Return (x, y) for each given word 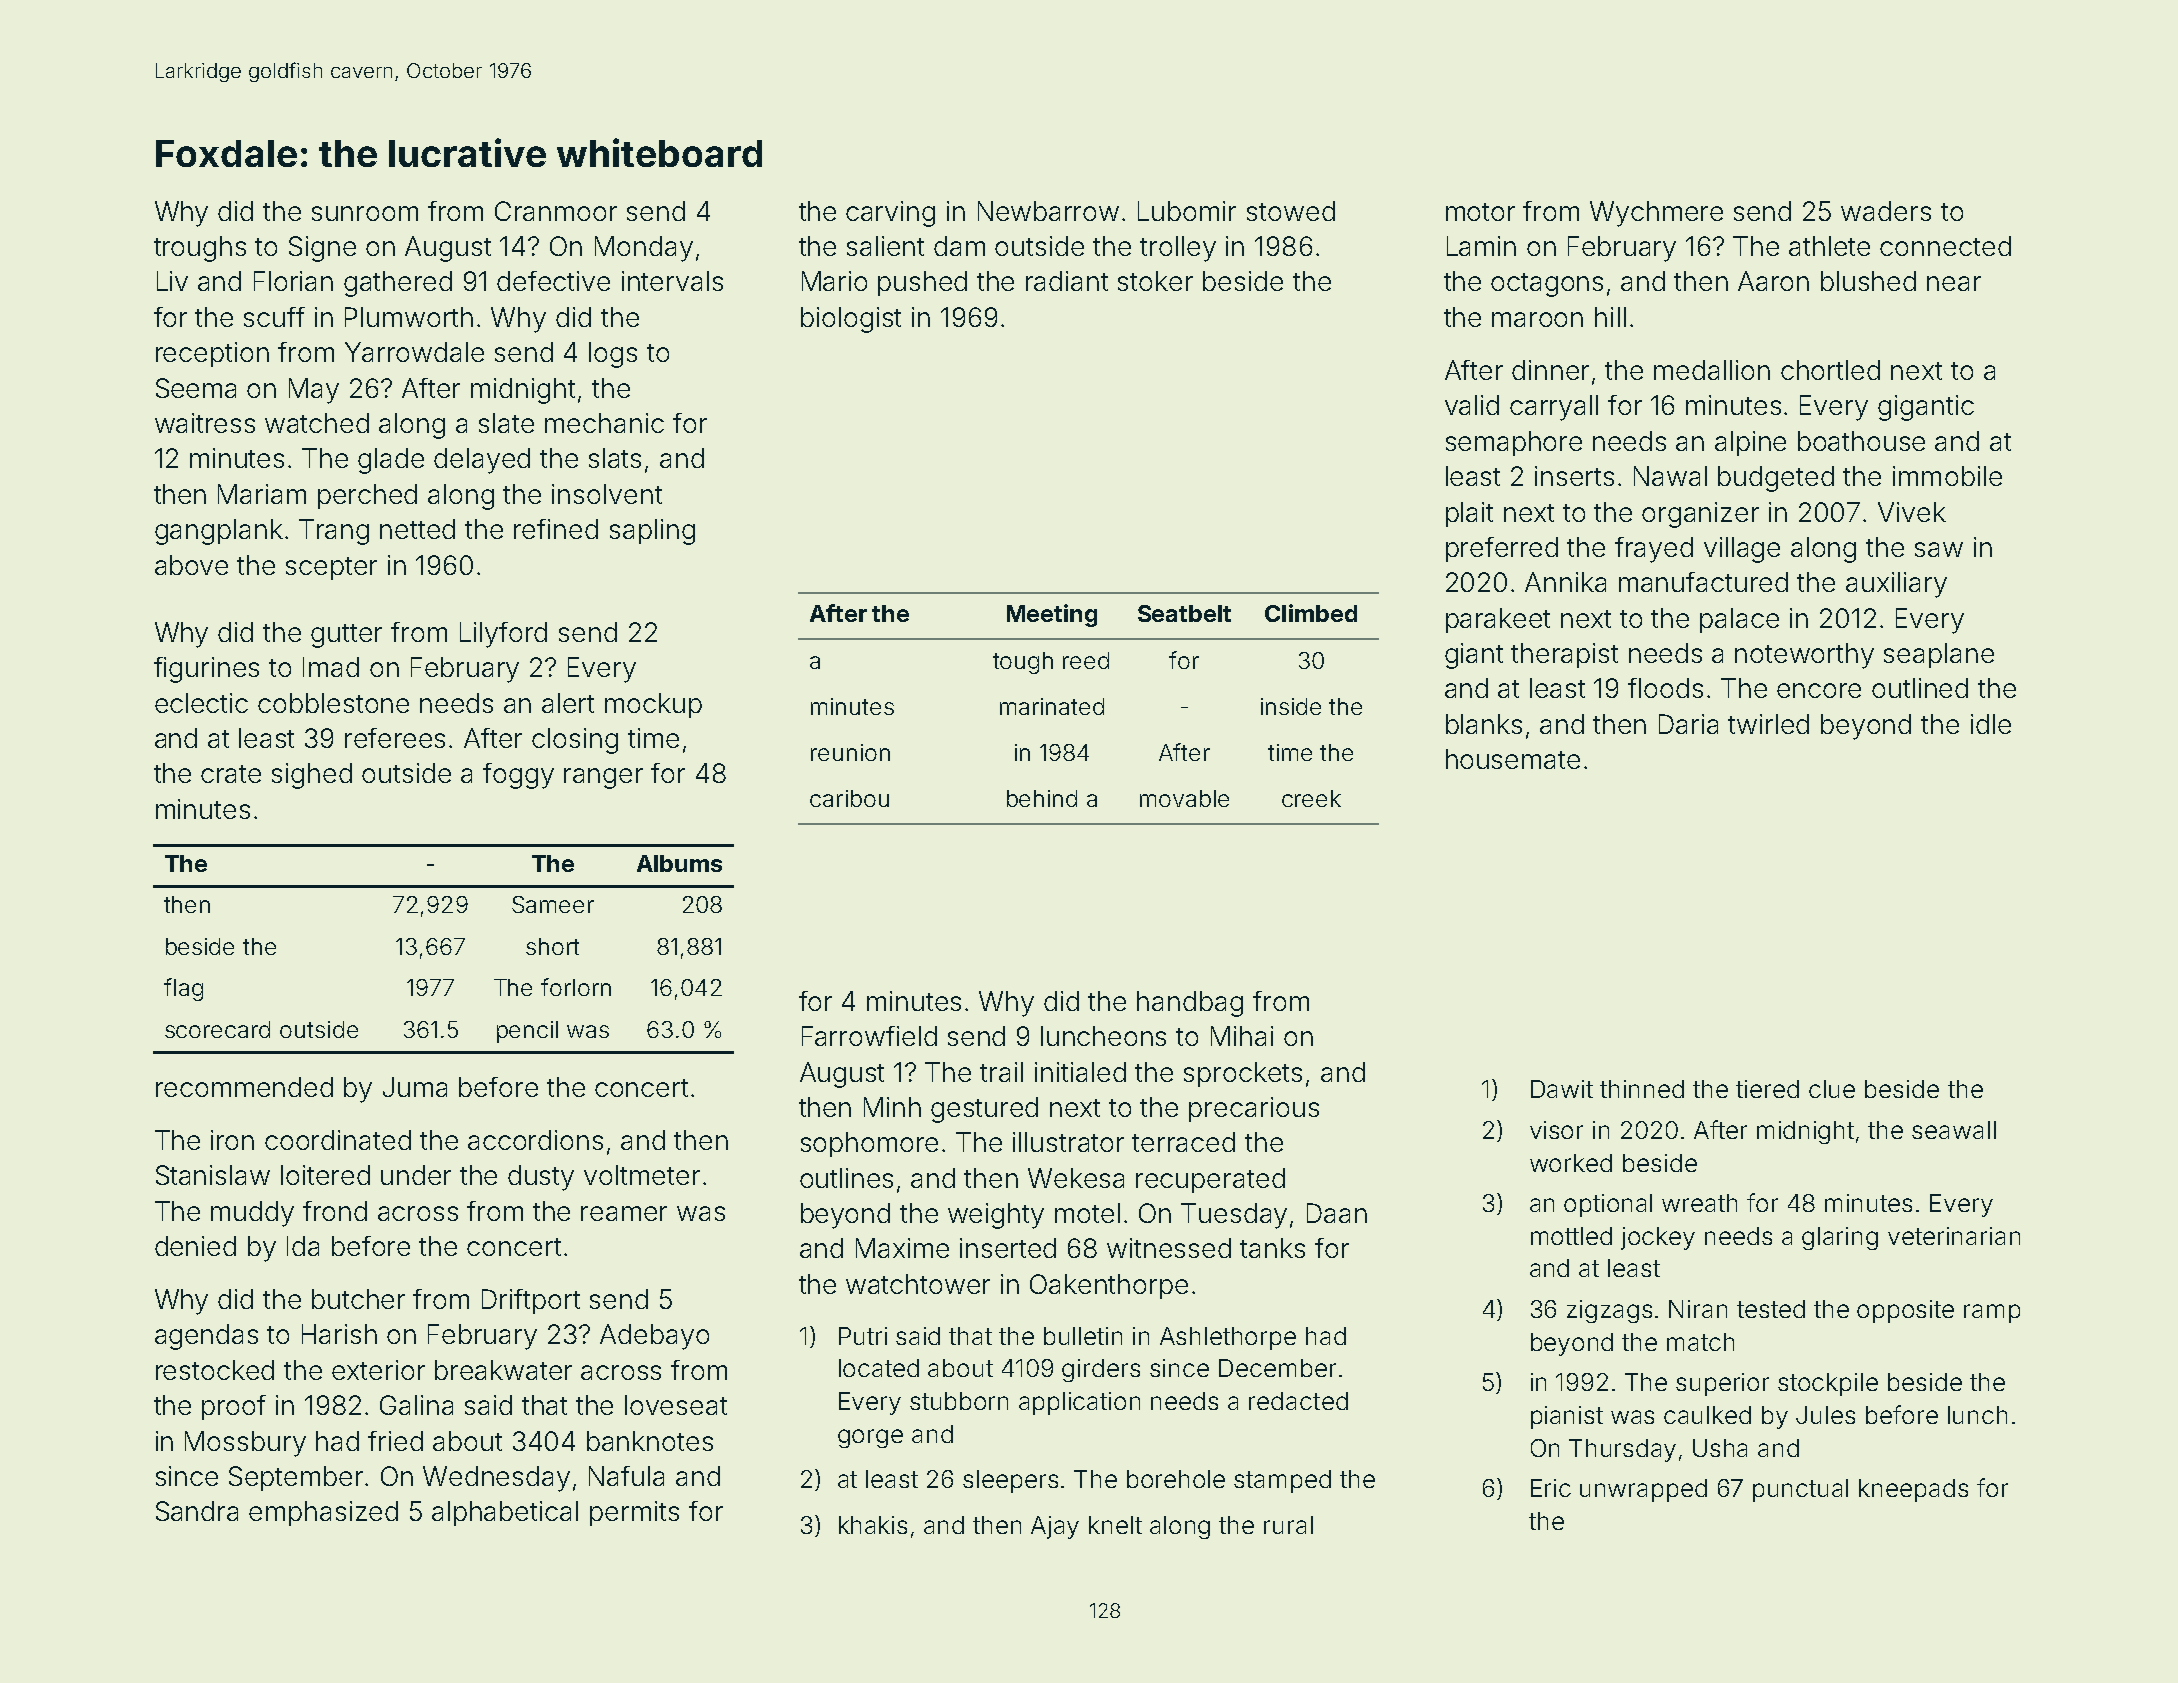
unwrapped (1643, 1490)
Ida (303, 1246)
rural (1288, 1525)
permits (634, 1513)
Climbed (1311, 613)
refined (556, 529)
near (1954, 283)
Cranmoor (556, 211)
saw (1939, 549)
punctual (1800, 1490)
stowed (1291, 211)
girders (1101, 1370)
